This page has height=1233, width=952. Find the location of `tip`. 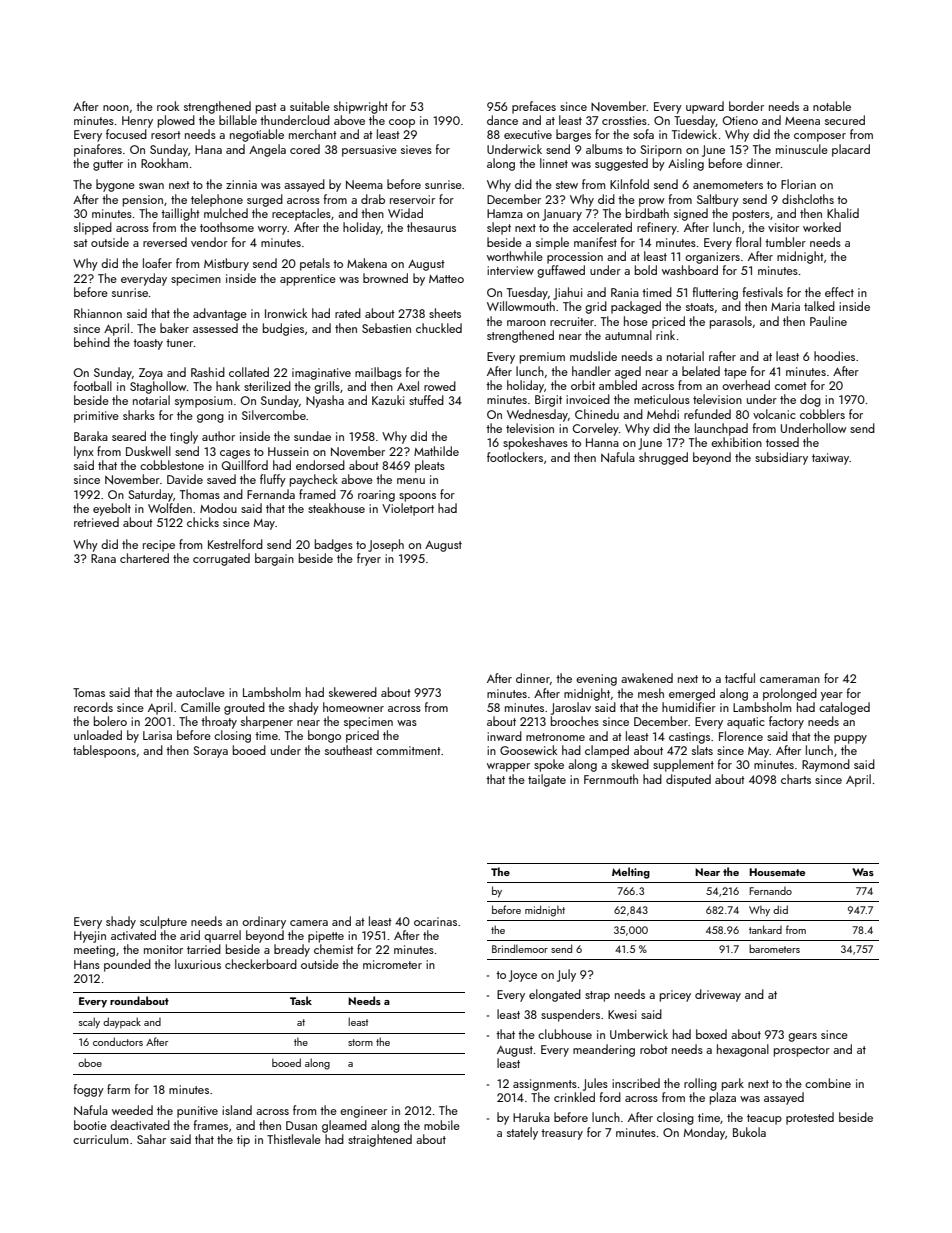

tip is located at coordinates (243, 1141).
